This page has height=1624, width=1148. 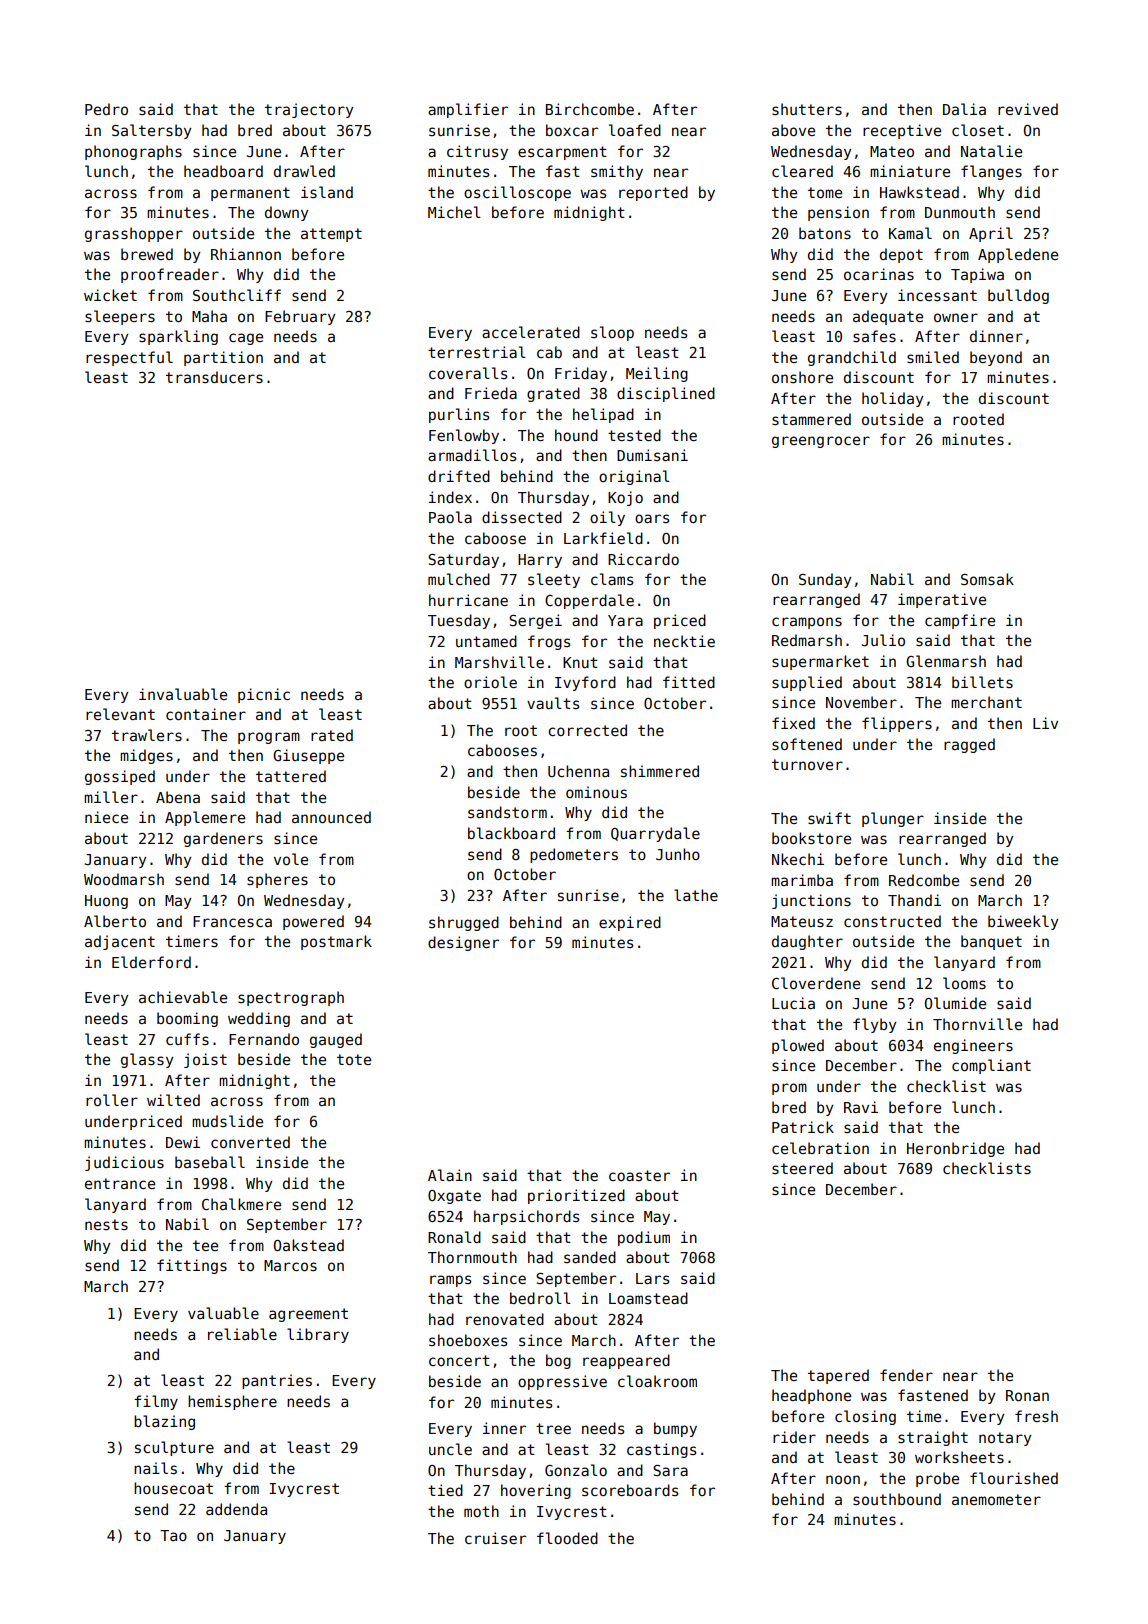 What do you see at coordinates (112, 1100) in the page?
I see `roller` at bounding box center [112, 1100].
